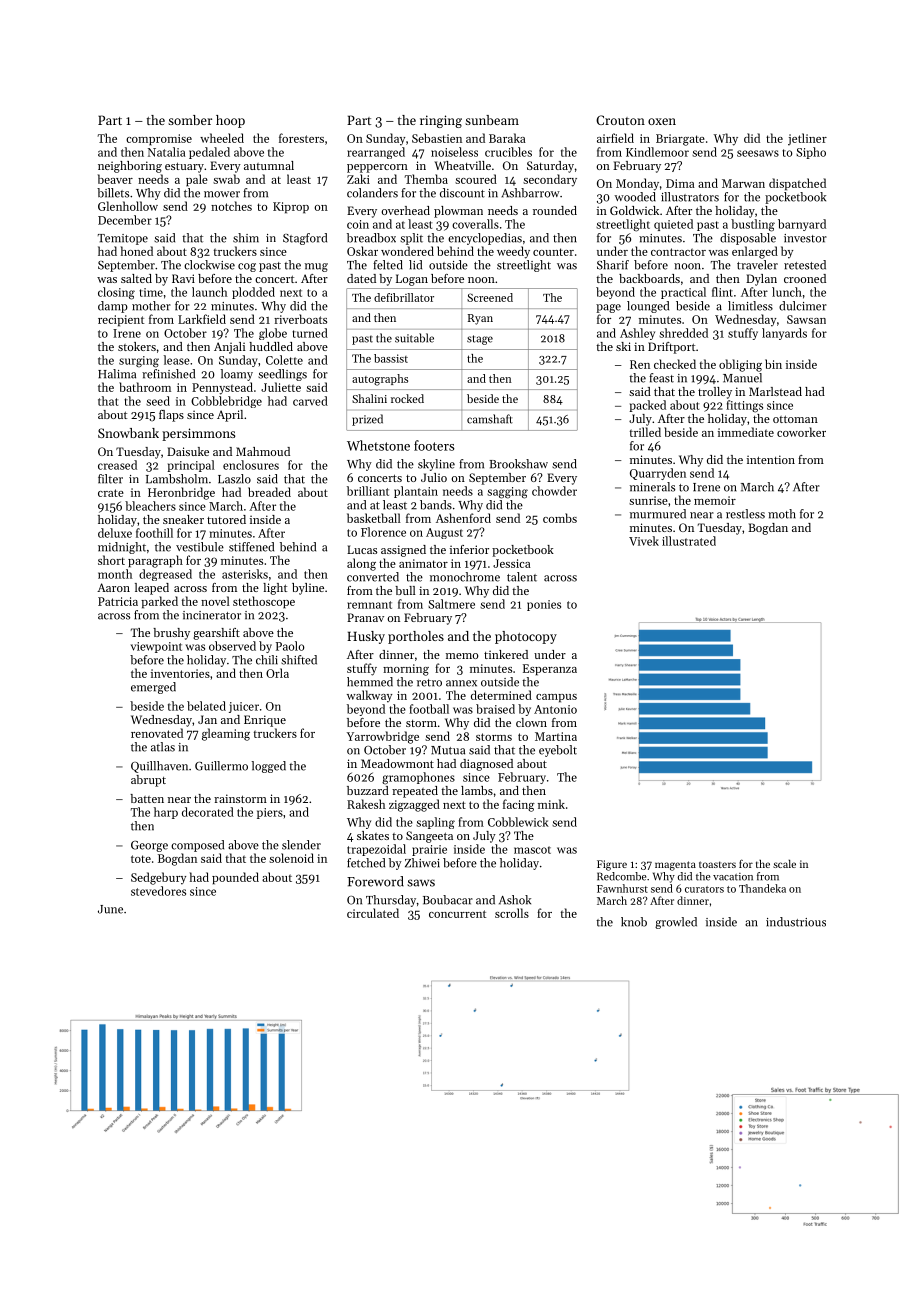 Image resolution: width=924 pixels, height=1308 pixels. What do you see at coordinates (200, 547) in the screenshot?
I see `vestibule` at bounding box center [200, 547].
